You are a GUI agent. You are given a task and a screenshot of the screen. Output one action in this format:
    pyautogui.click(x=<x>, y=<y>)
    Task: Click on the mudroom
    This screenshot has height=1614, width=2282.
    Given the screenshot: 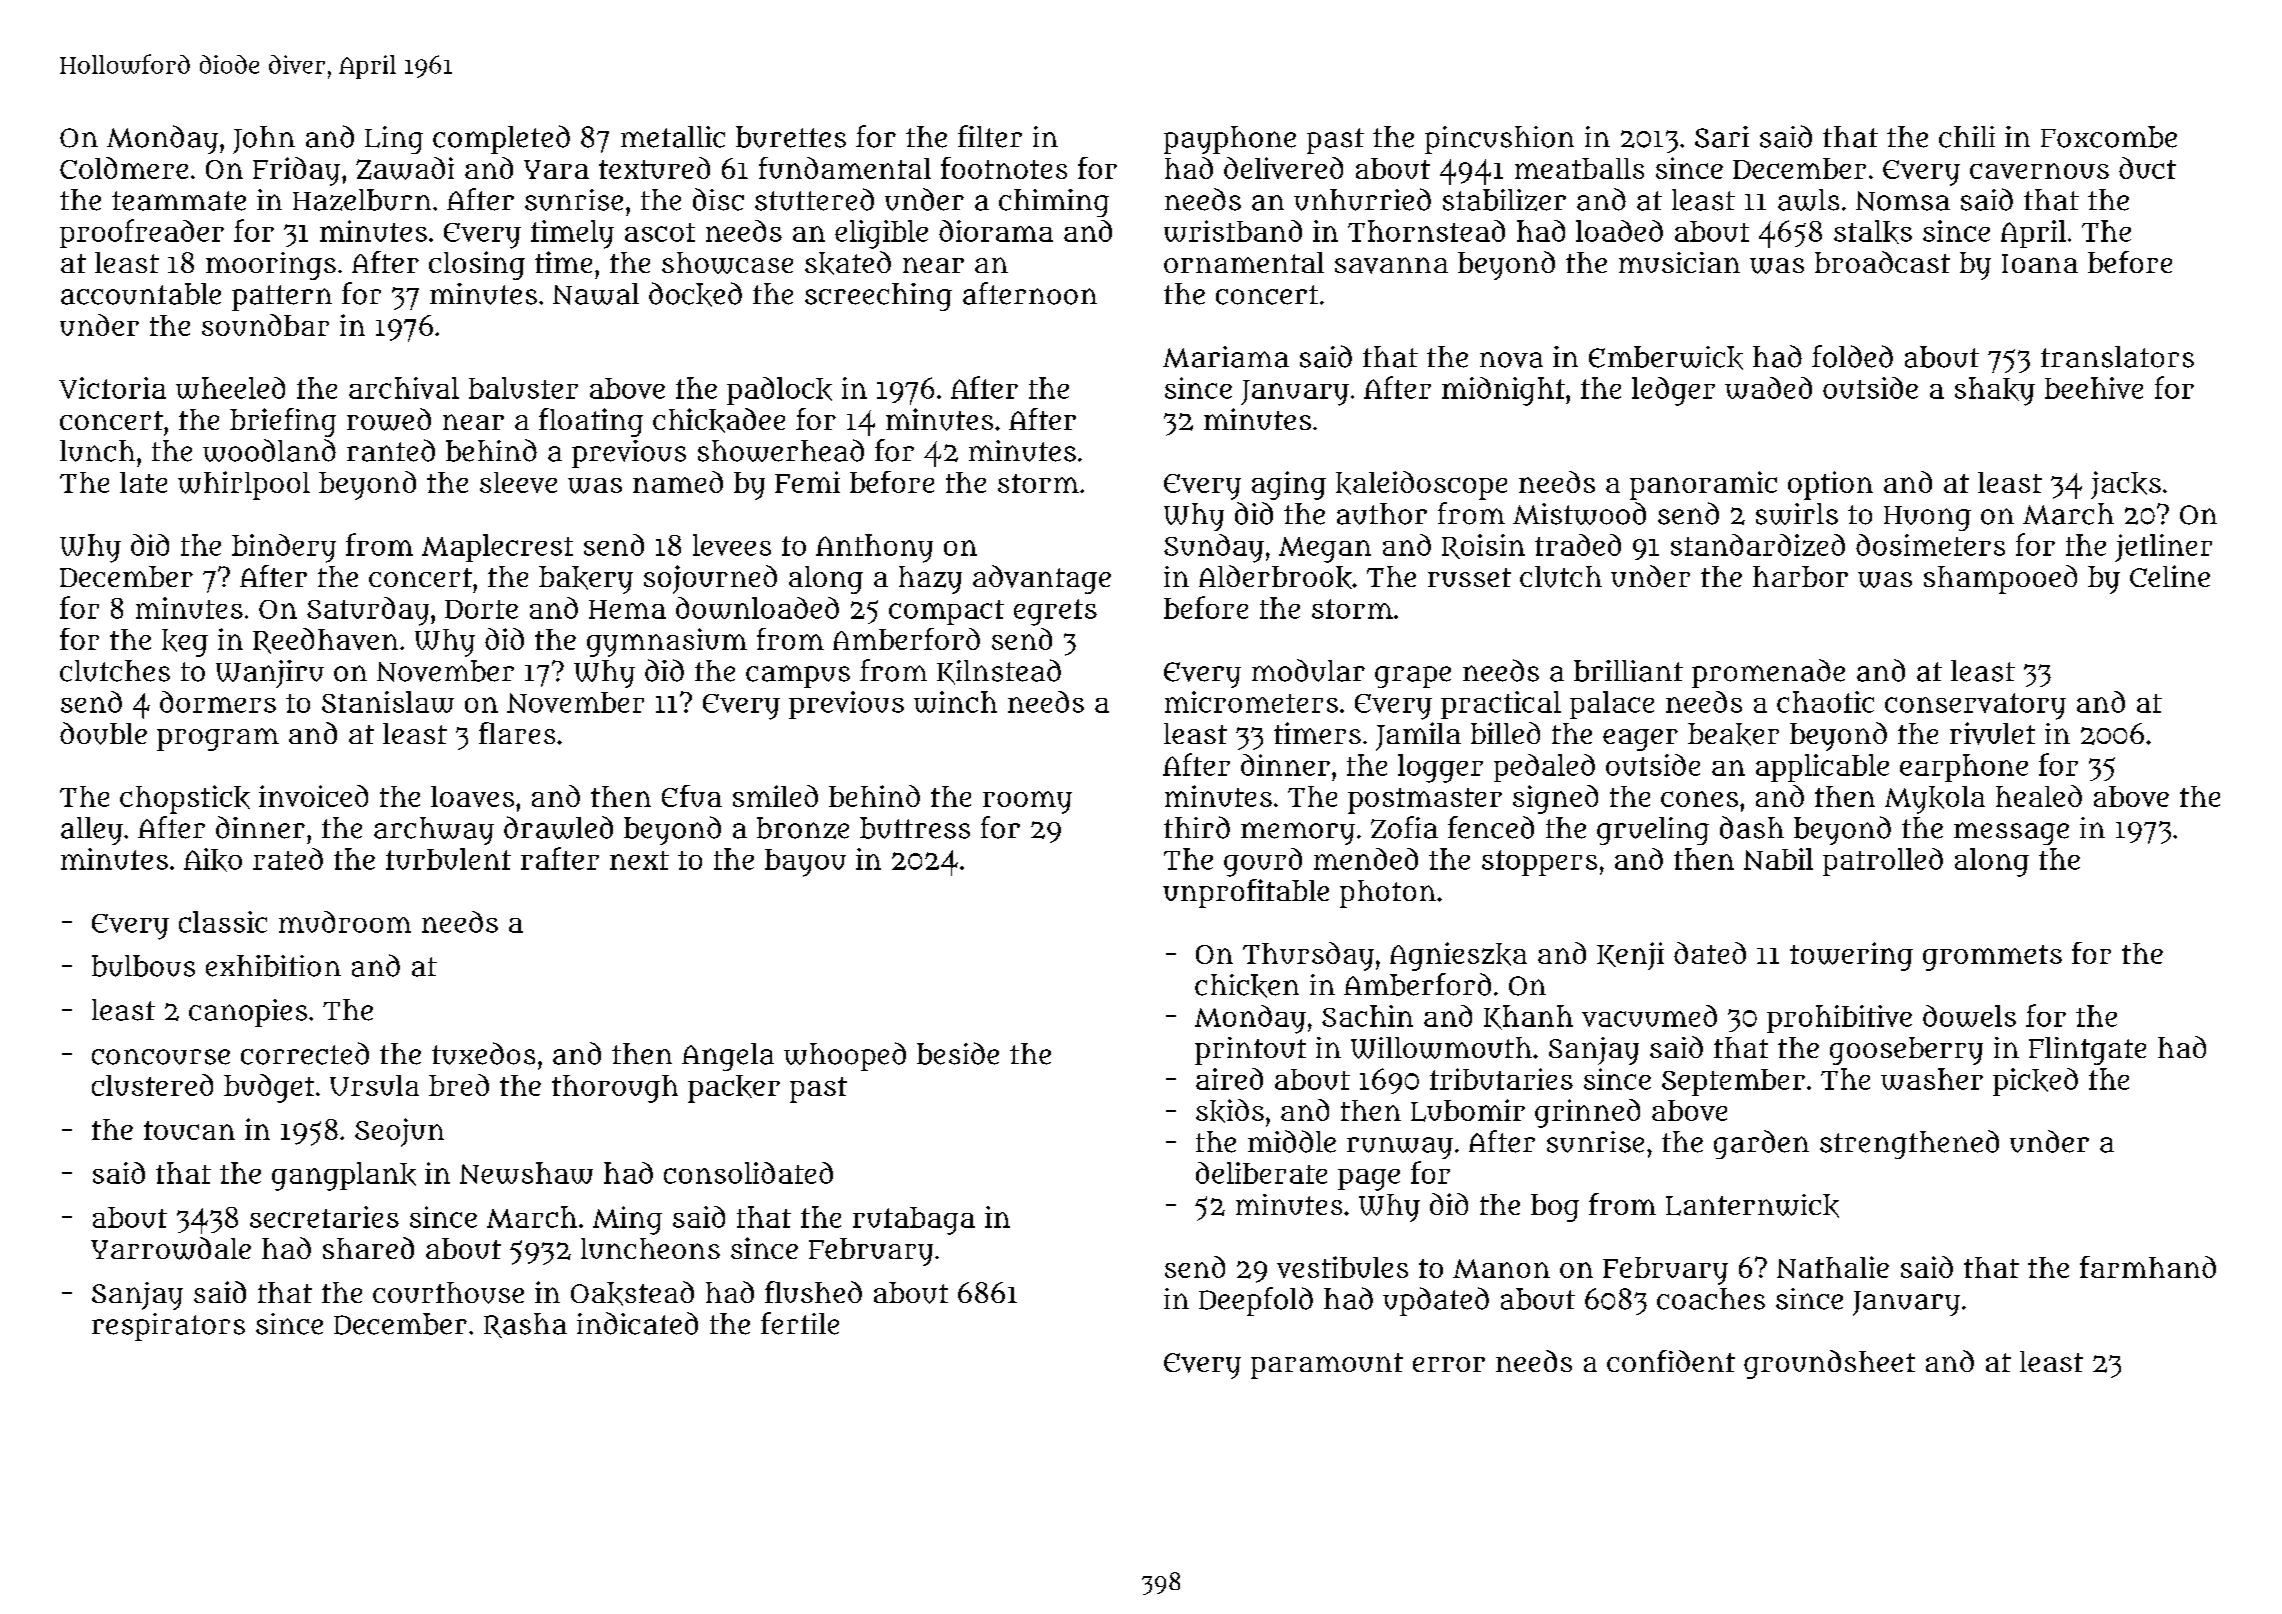 What is the action you would take?
    pyautogui.click(x=345, y=922)
